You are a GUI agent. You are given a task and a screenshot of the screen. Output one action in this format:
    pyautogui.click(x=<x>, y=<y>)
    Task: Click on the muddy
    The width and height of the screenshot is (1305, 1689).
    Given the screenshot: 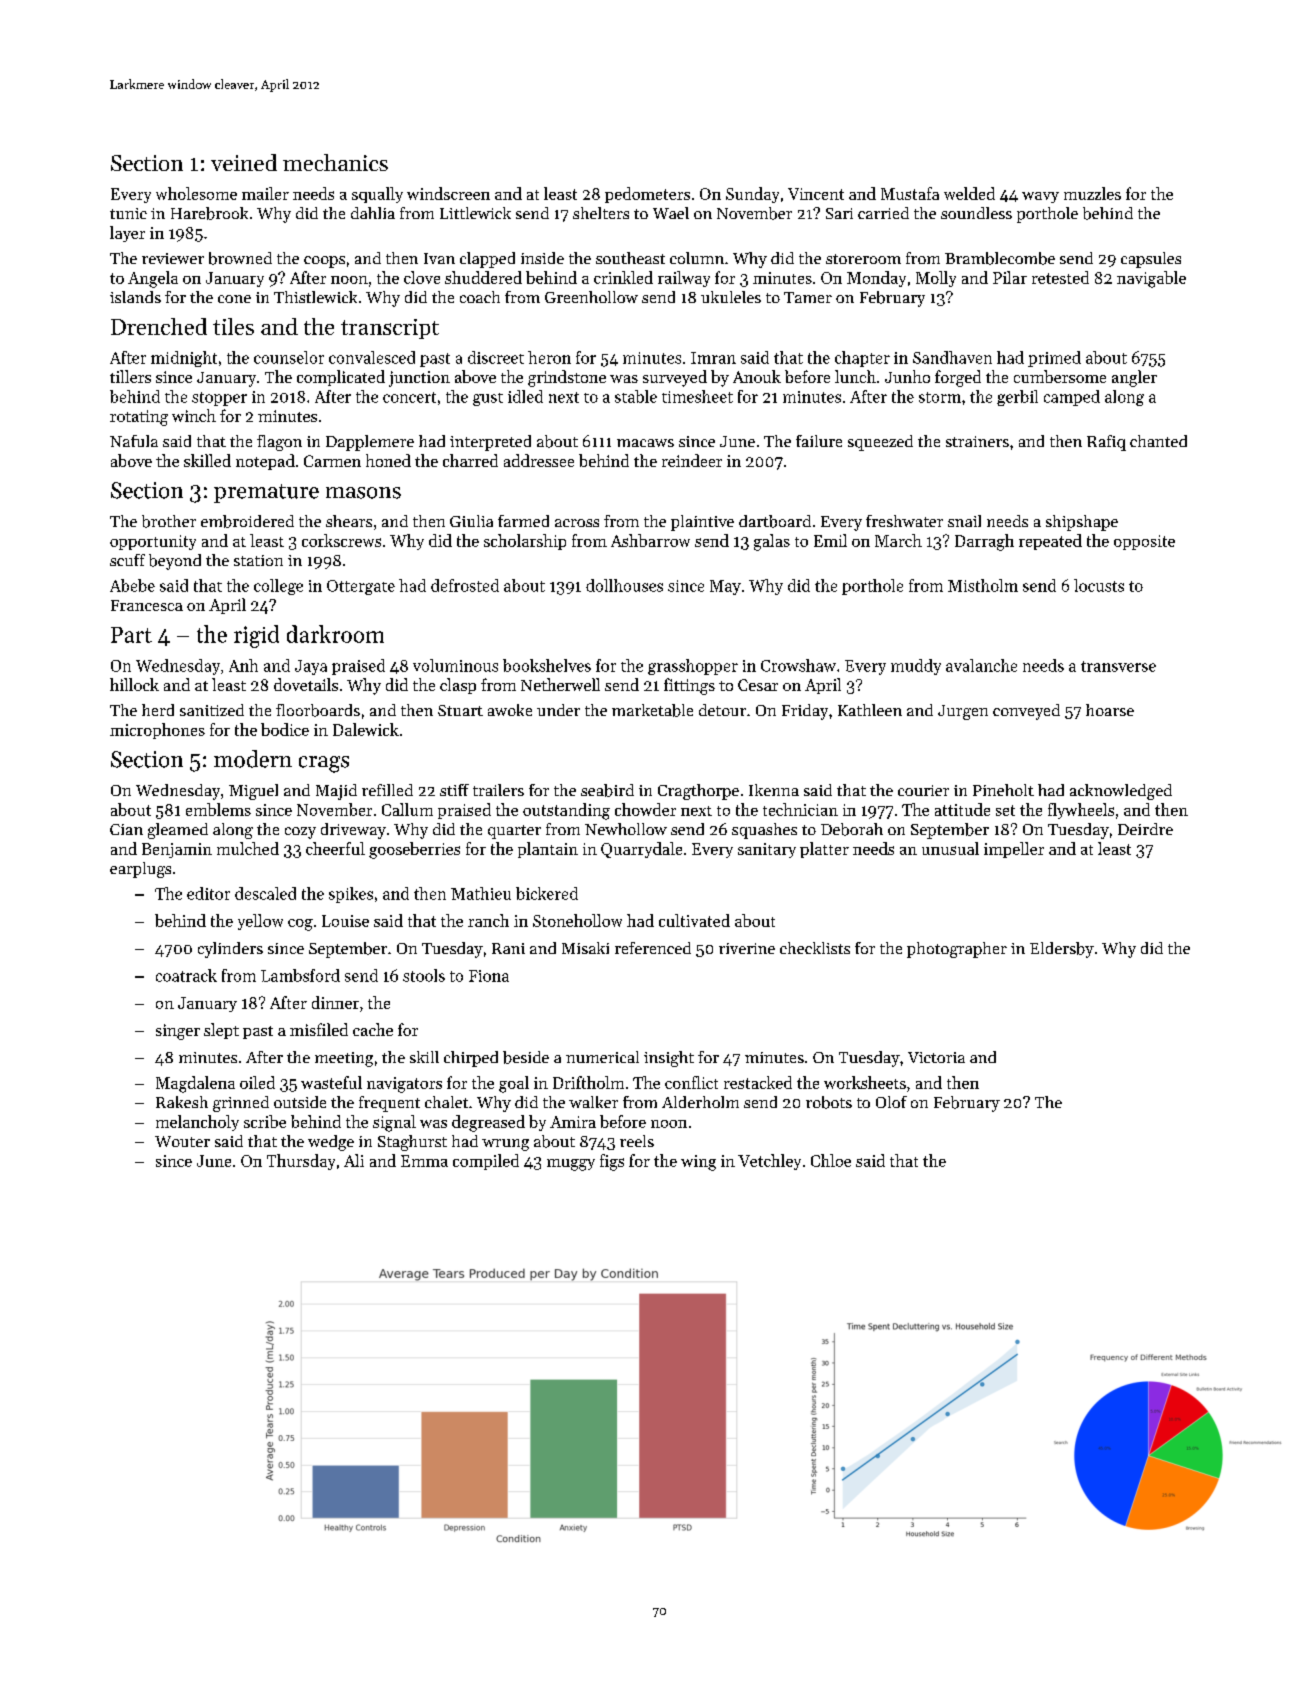 What is the action you would take?
    pyautogui.click(x=916, y=667)
